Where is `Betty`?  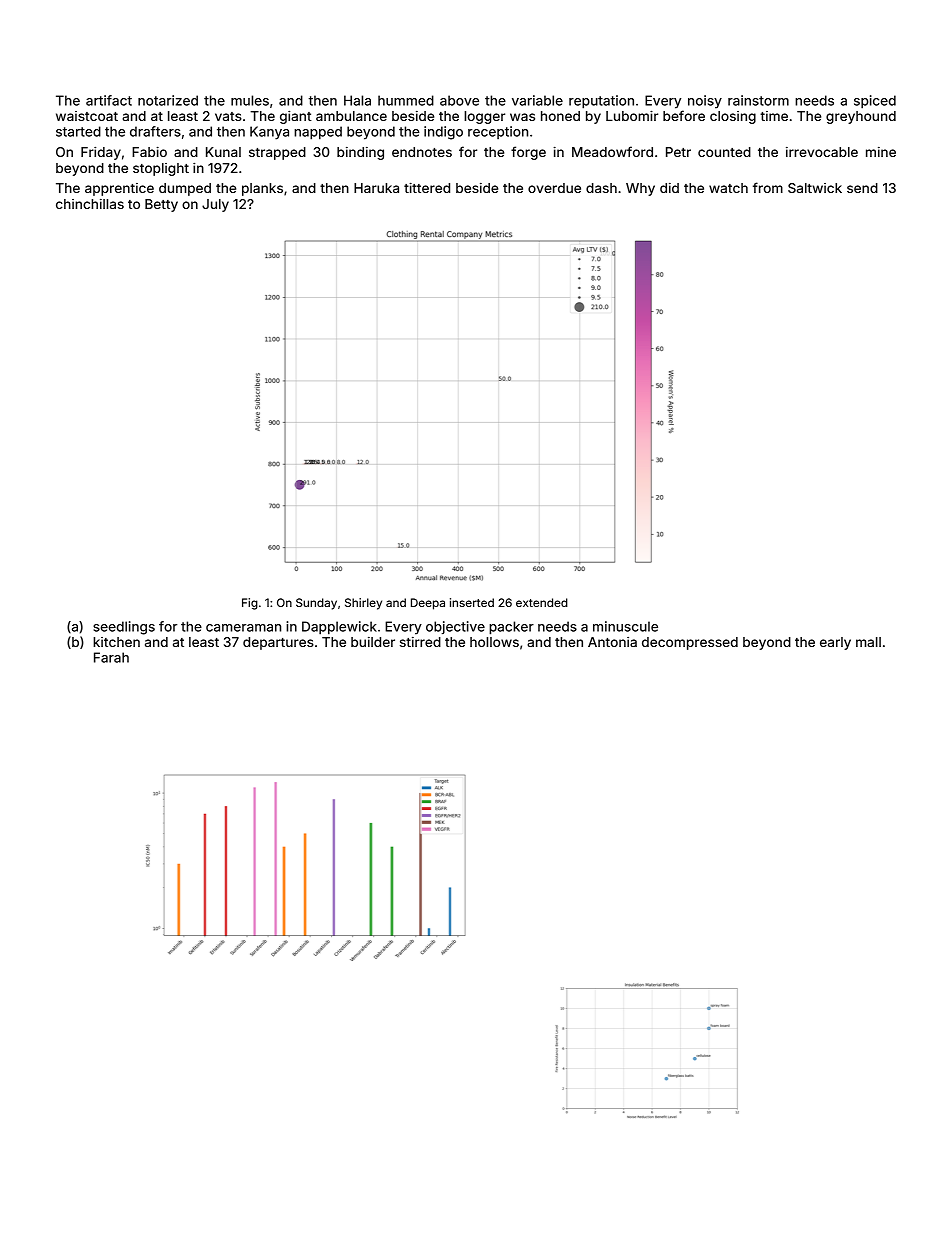
Betty is located at coordinates (161, 205).
